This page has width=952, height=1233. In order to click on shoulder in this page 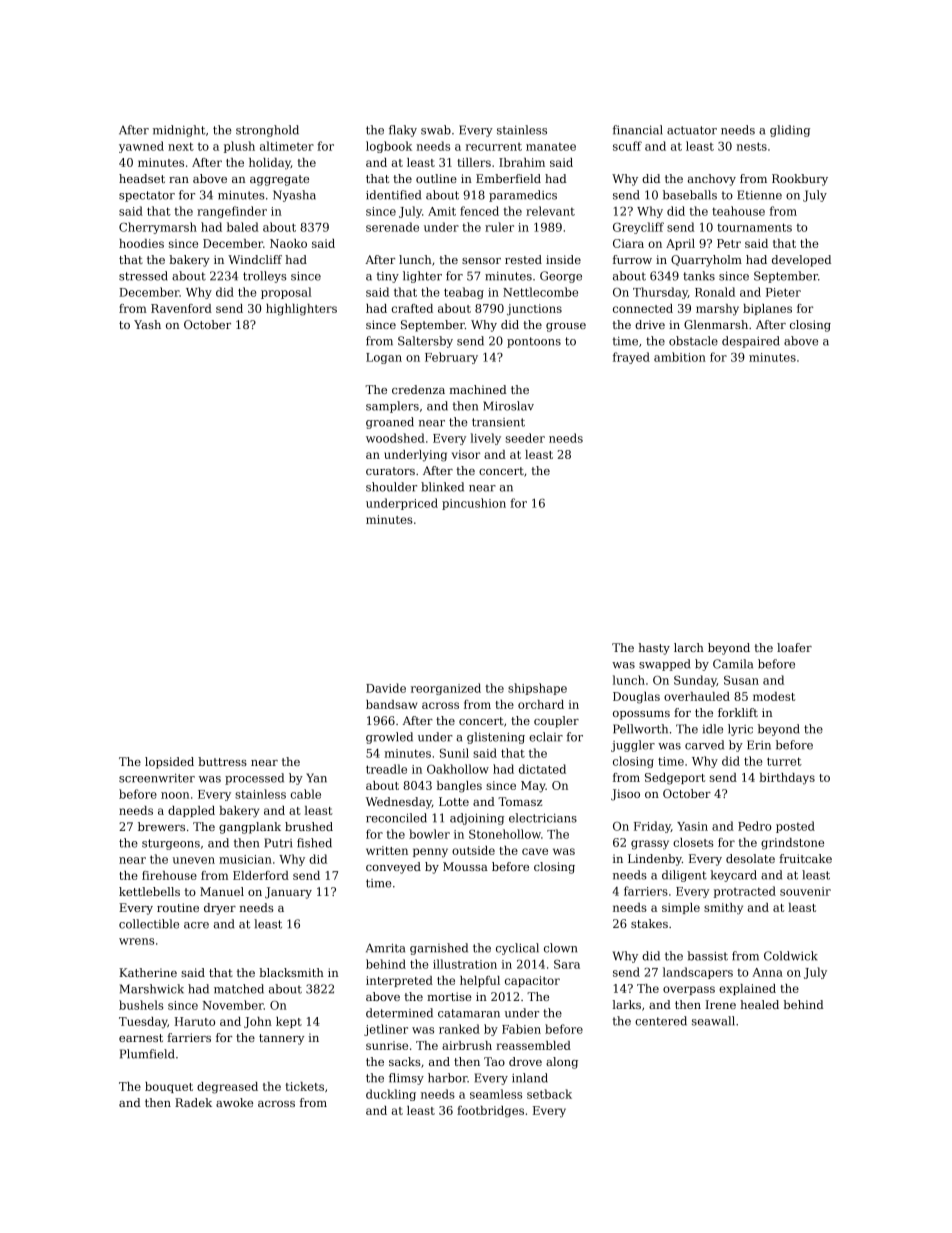, I will do `click(391, 487)`.
